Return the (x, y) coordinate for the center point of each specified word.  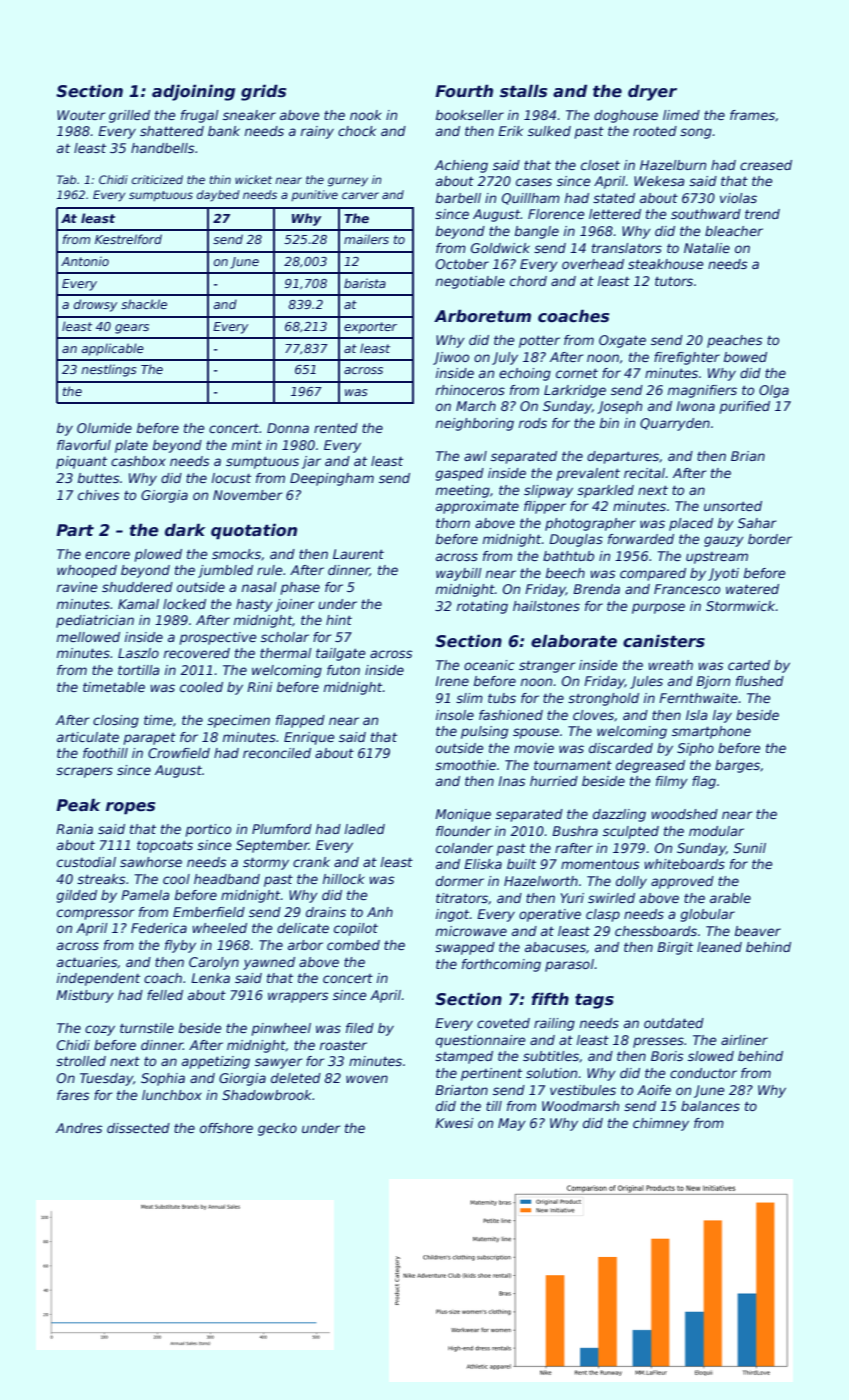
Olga (774, 391)
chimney (661, 1124)
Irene (452, 681)
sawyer (279, 1063)
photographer (590, 524)
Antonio (85, 261)
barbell (458, 198)
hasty (254, 605)
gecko (277, 1129)
